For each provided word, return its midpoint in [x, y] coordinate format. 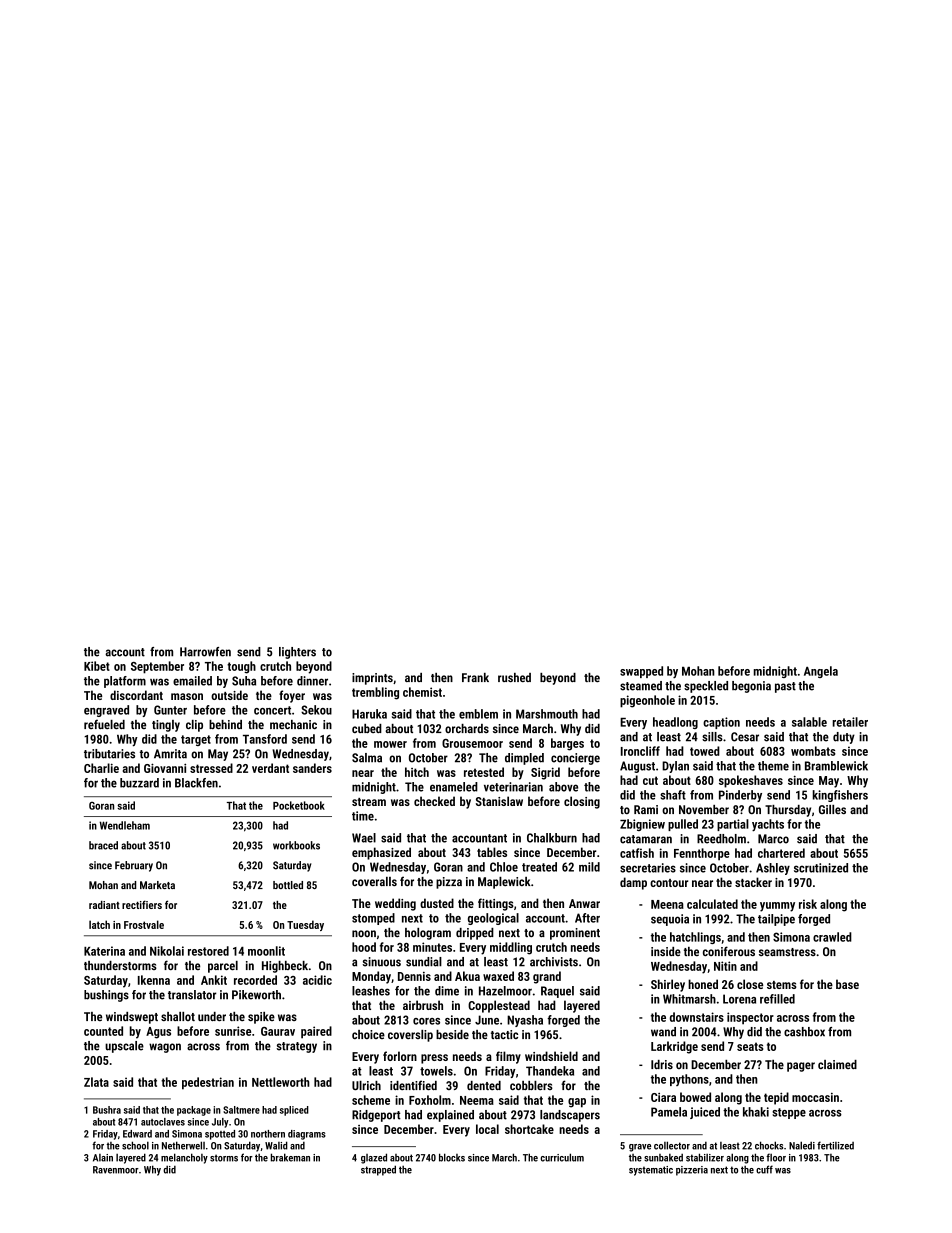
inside [666, 951]
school [135, 1145]
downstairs [697, 1017]
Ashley [773, 869]
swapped [641, 672]
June [487, 1020]
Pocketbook [299, 805]
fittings [496, 904]
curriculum [562, 1157]
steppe [789, 1113]
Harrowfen [205, 652]
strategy [296, 1047]
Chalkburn [552, 838]
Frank [475, 677]
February [134, 866]
